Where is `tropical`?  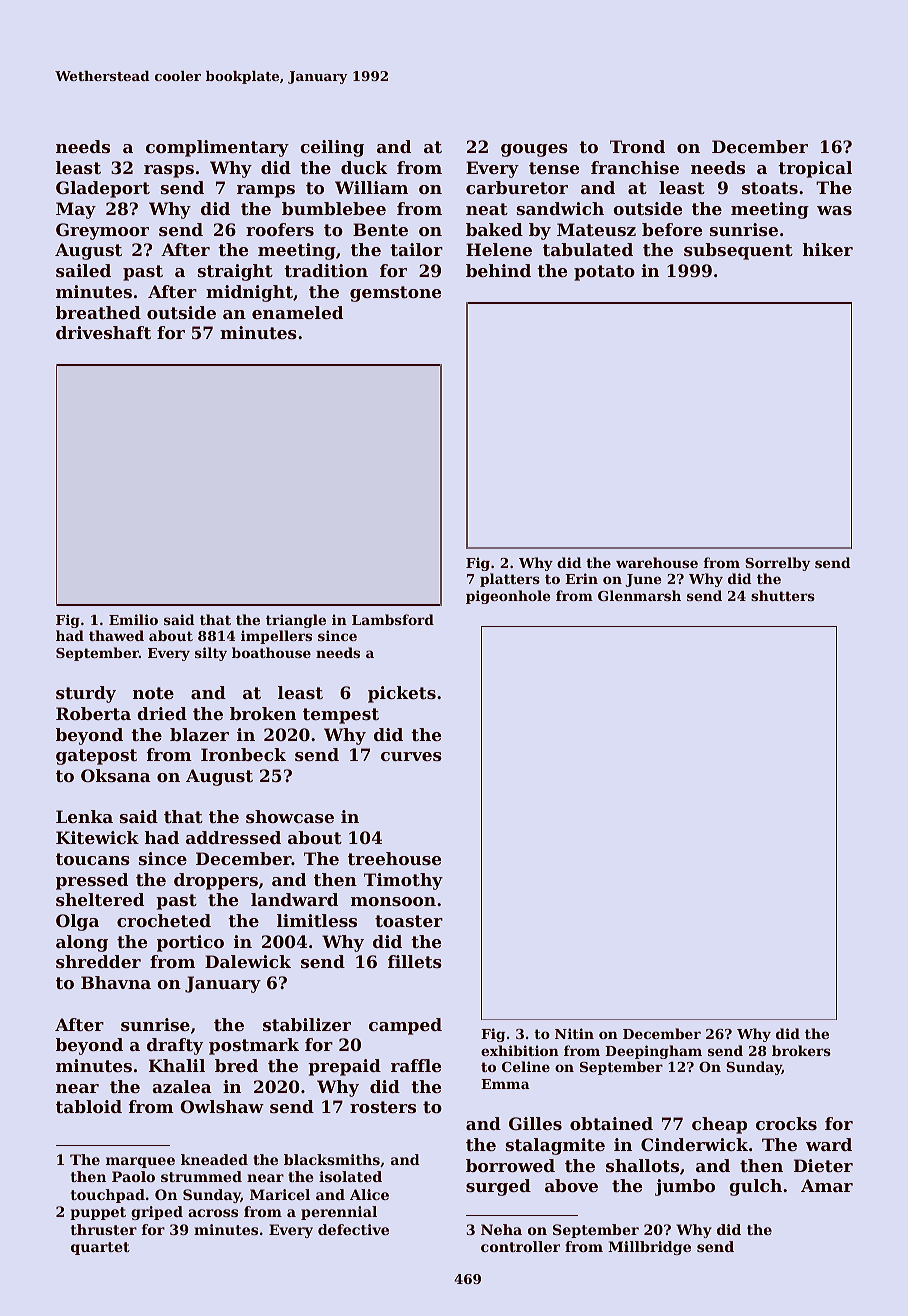
tropical is located at coordinates (815, 169).
